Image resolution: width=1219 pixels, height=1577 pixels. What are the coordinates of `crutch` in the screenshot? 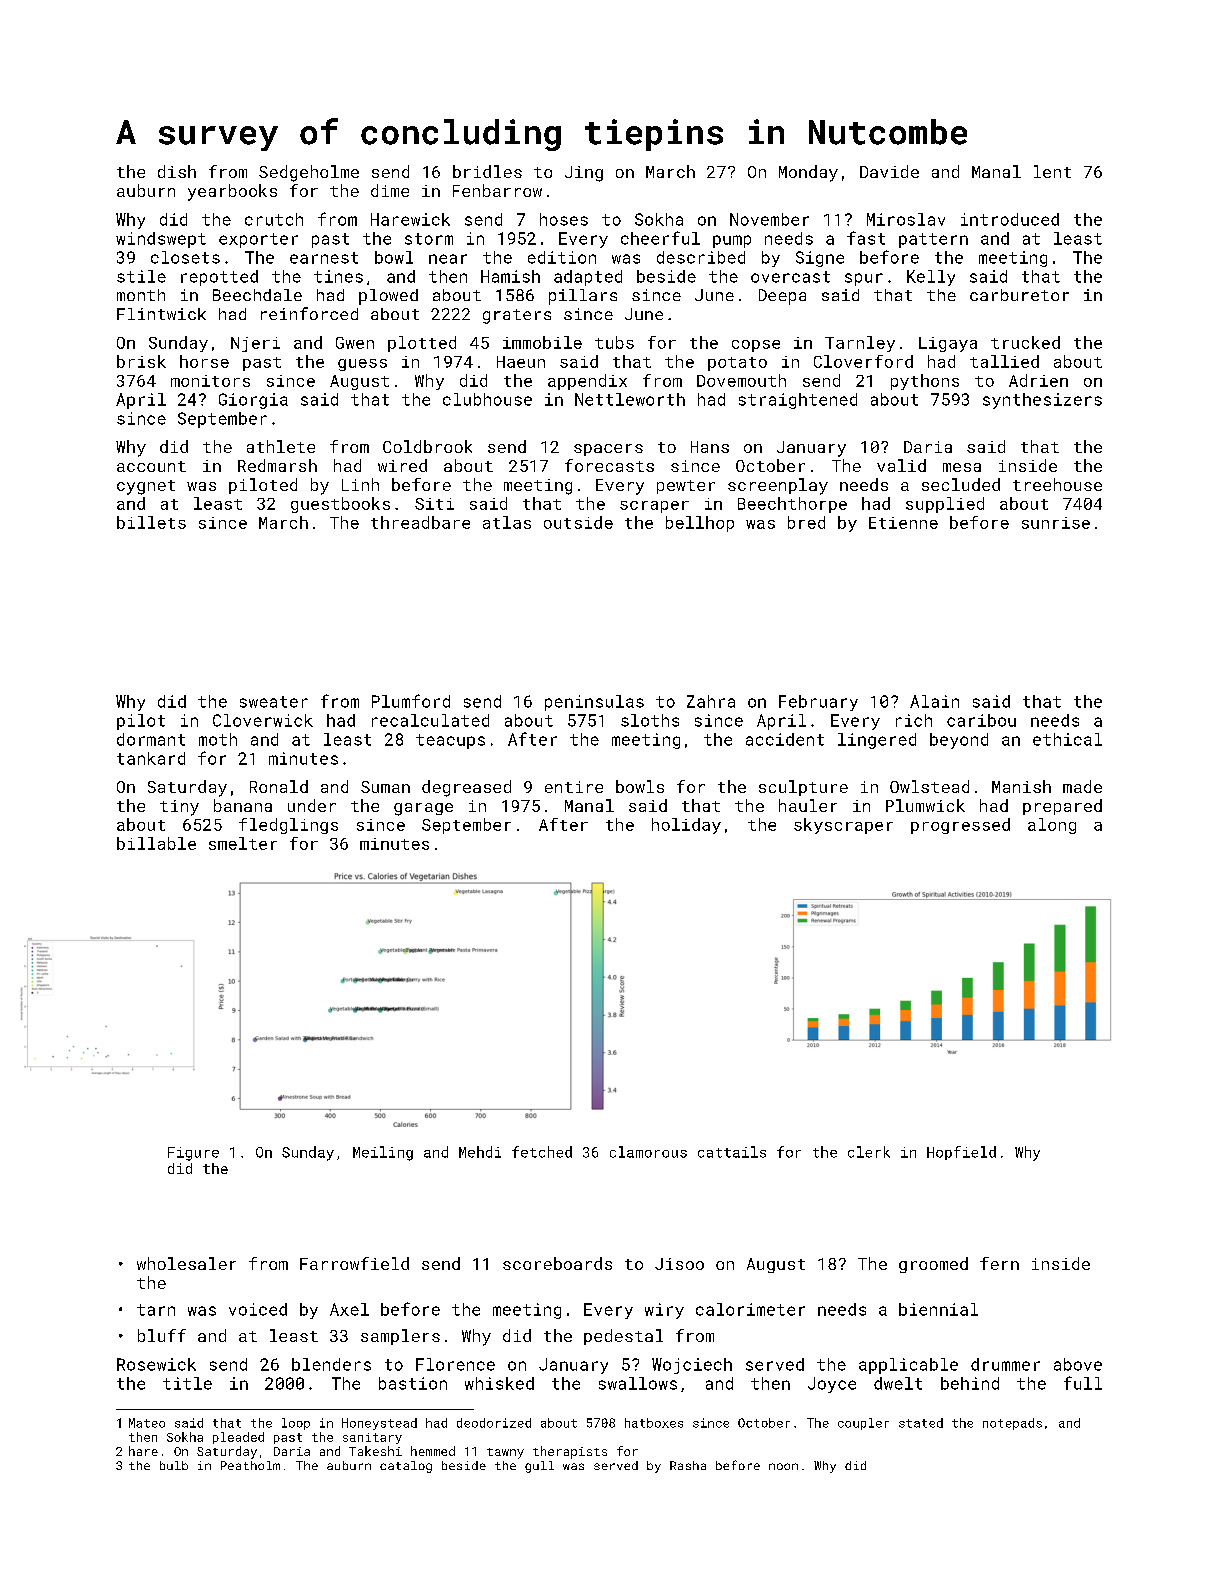 It's located at (274, 219).
